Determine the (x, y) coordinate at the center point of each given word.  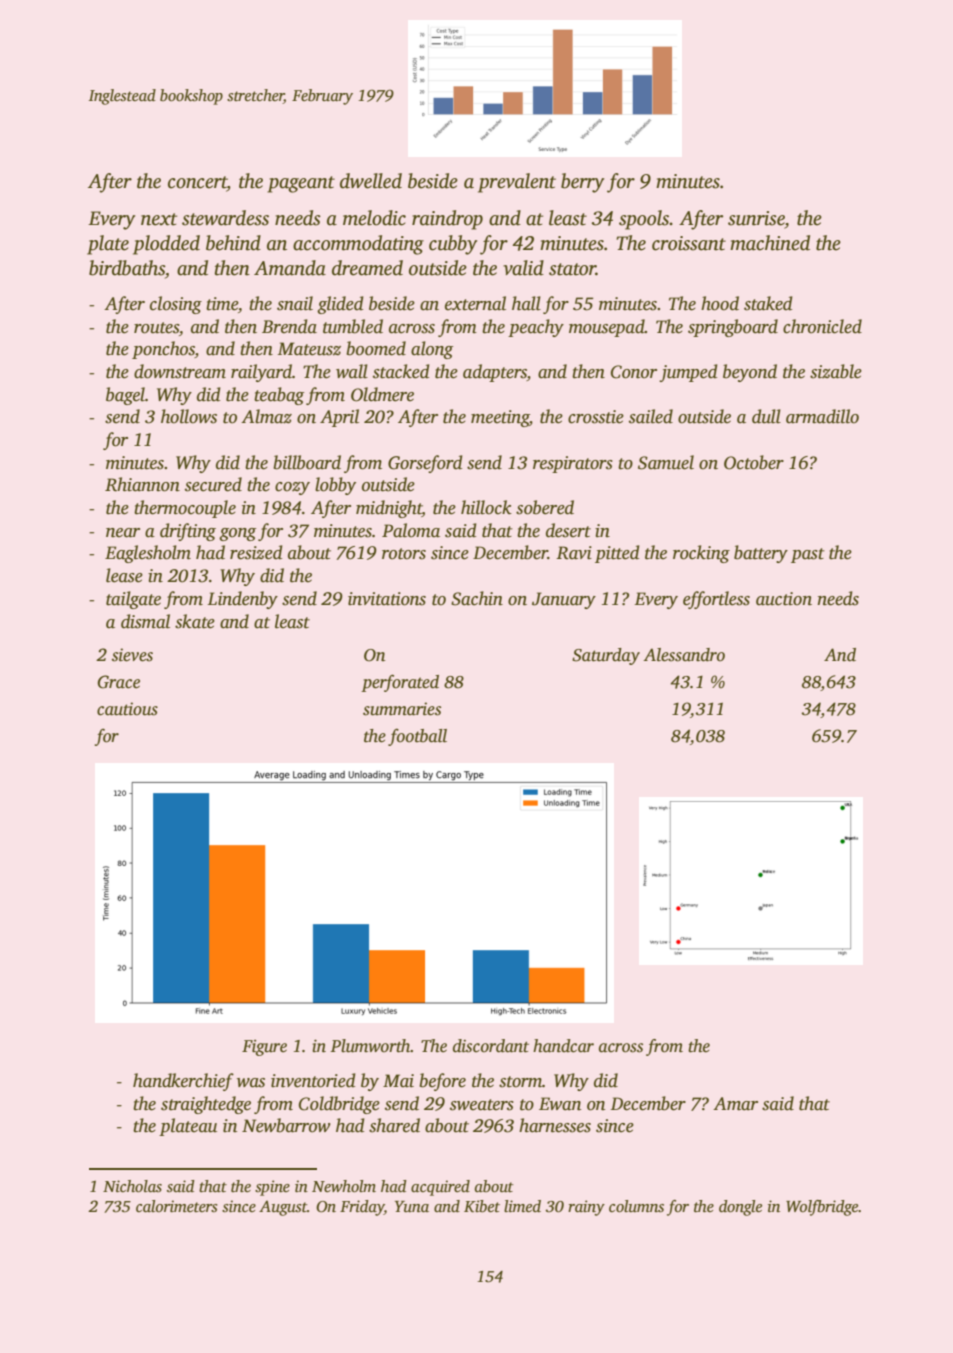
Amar (735, 1104)
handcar (563, 1046)
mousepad (607, 328)
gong (237, 534)
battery (761, 554)
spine (272, 1188)
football (417, 737)
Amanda (290, 268)
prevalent (517, 183)
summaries (402, 709)
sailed (651, 416)
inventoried (313, 1080)
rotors (404, 554)
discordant (491, 1046)
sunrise (756, 218)
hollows (189, 416)
